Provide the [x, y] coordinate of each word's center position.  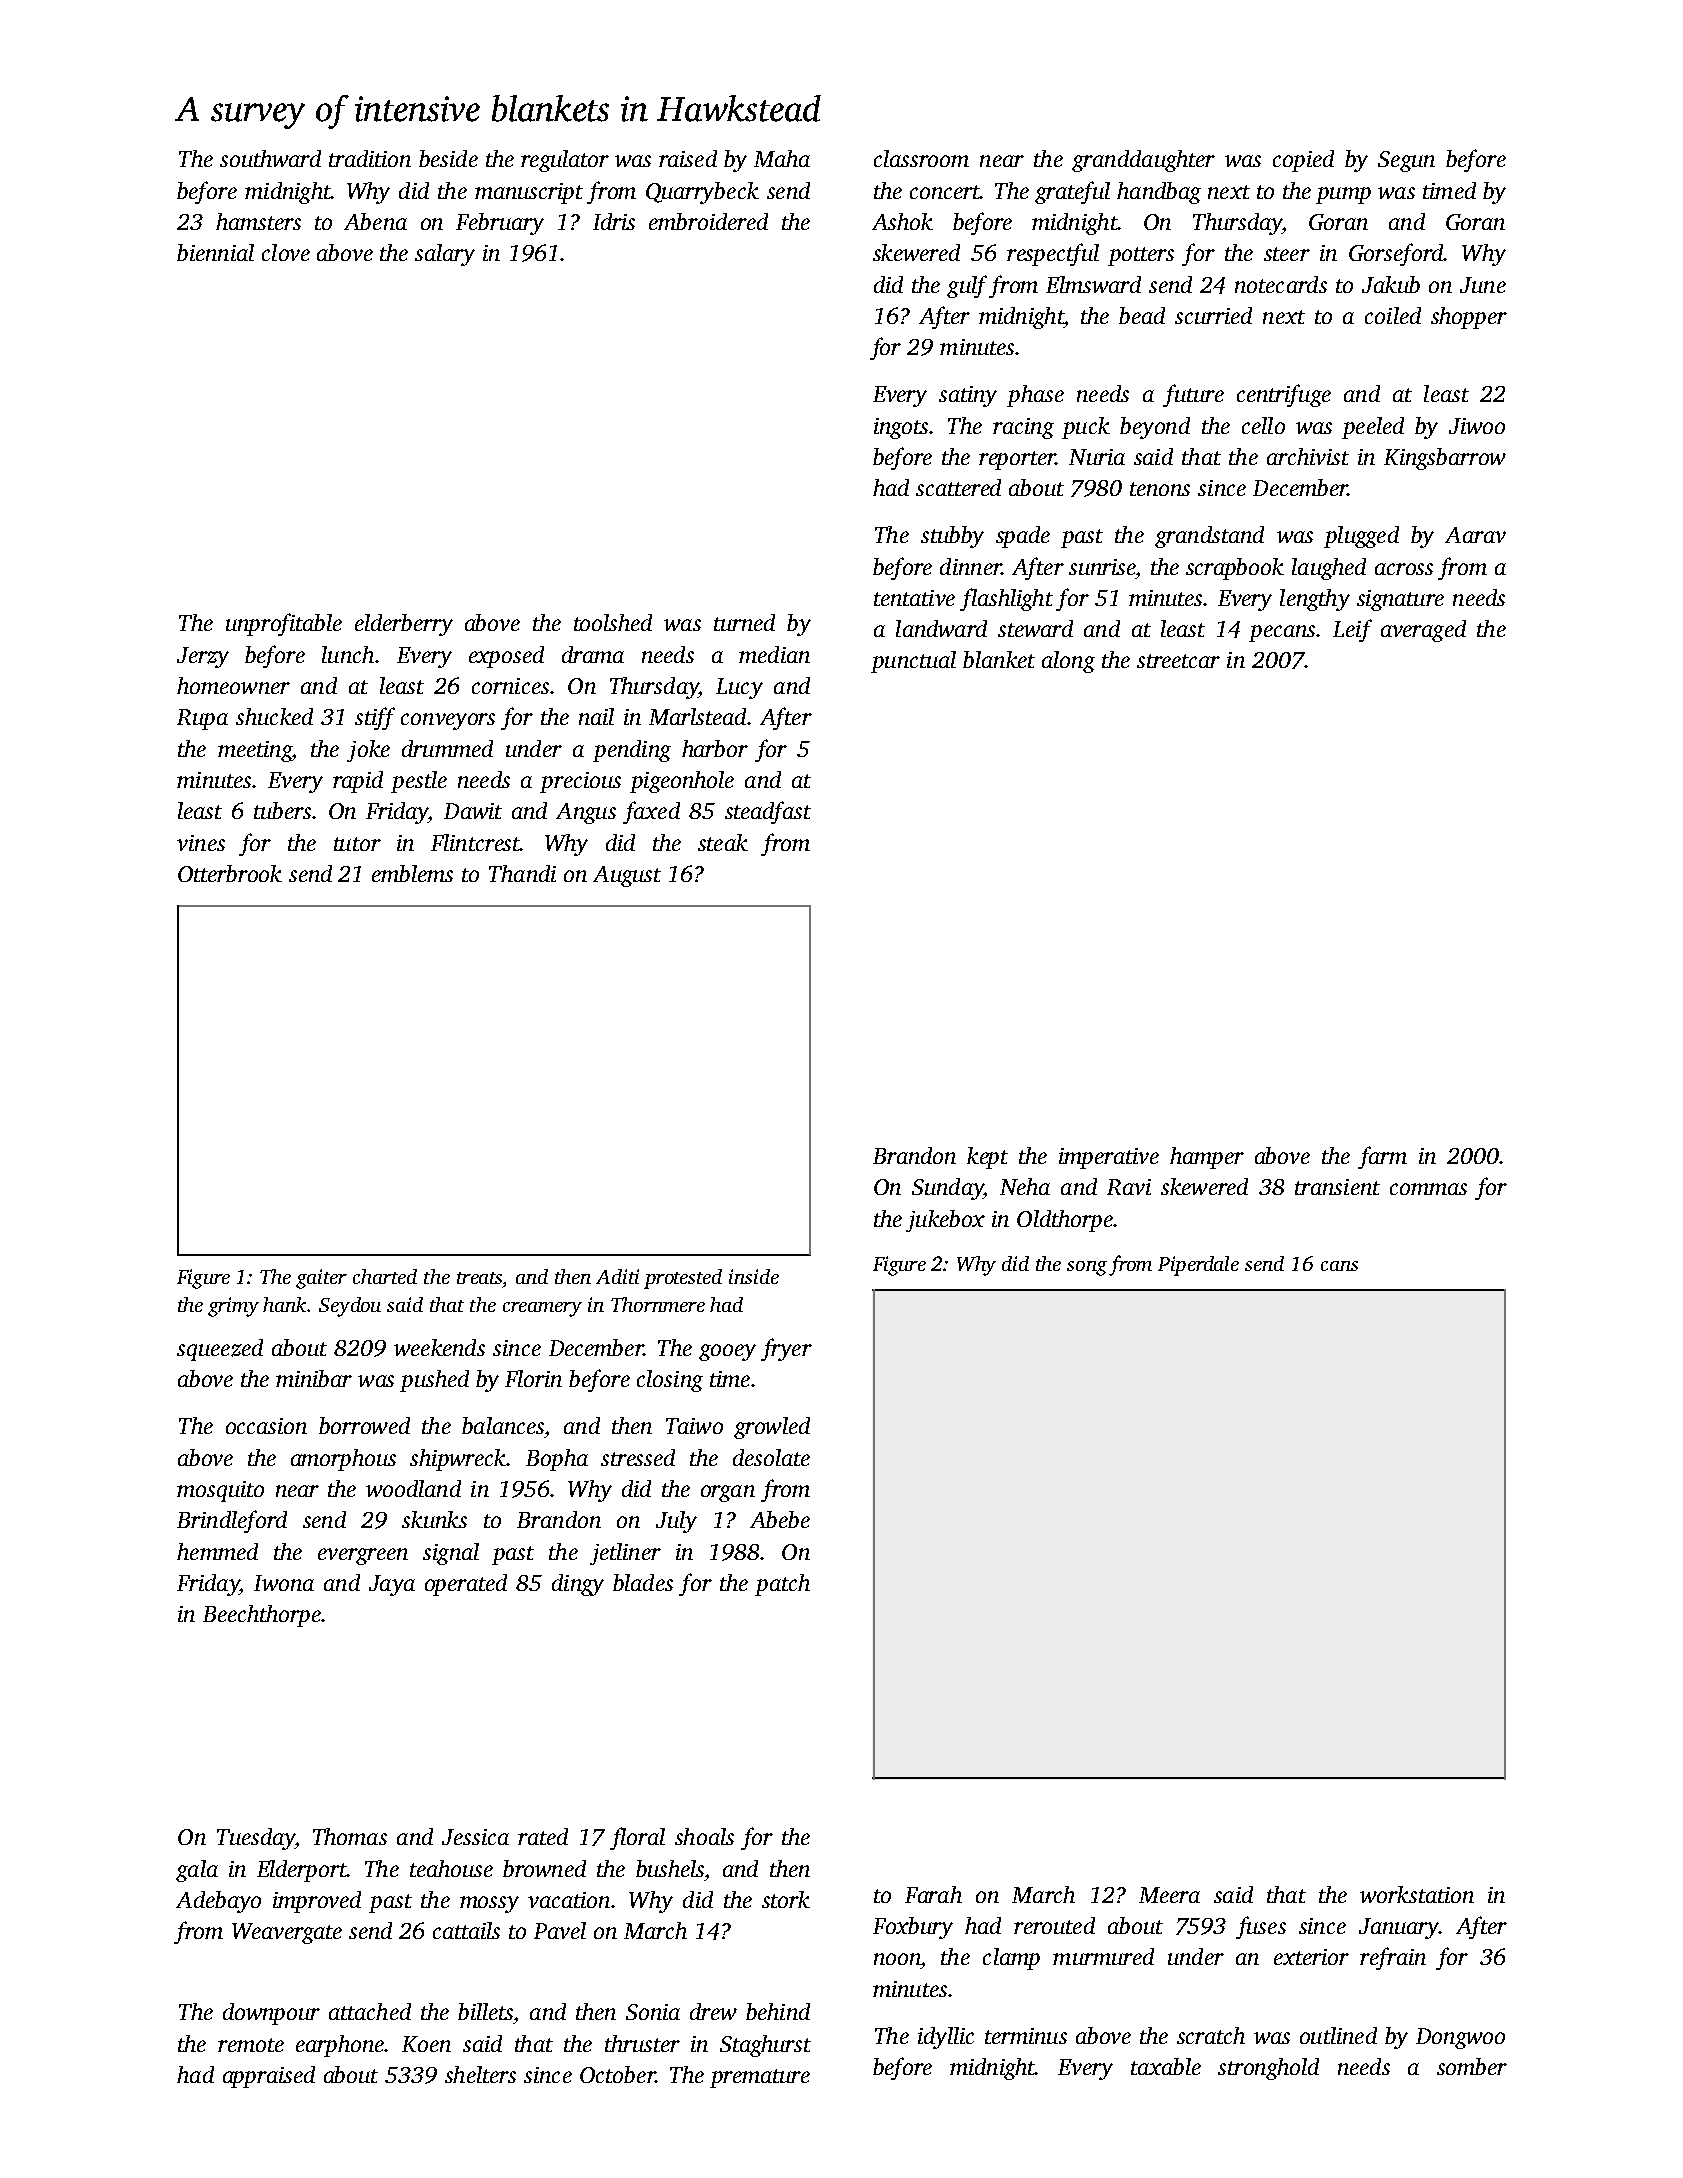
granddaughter [1143, 161]
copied [1303, 161]
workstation [1417, 1894]
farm [1382, 1157]
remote [251, 2045]
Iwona [284, 1583]
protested [683, 1279]
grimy [233, 1307]
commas [1428, 1189]
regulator [565, 161]
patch [782, 1585]
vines [201, 843]
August [627, 876]
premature [760, 2078]
